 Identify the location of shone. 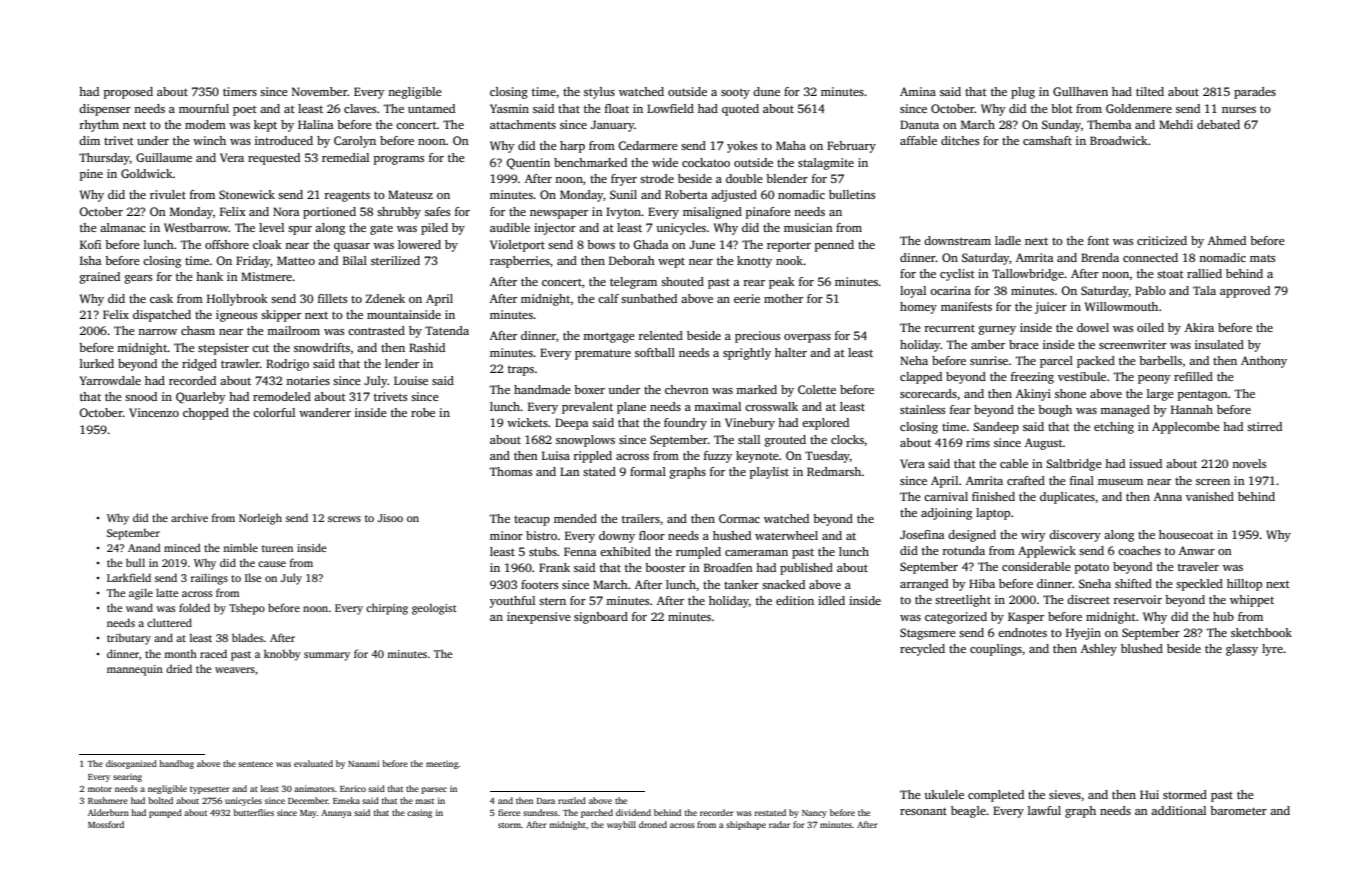
(1070, 393).
